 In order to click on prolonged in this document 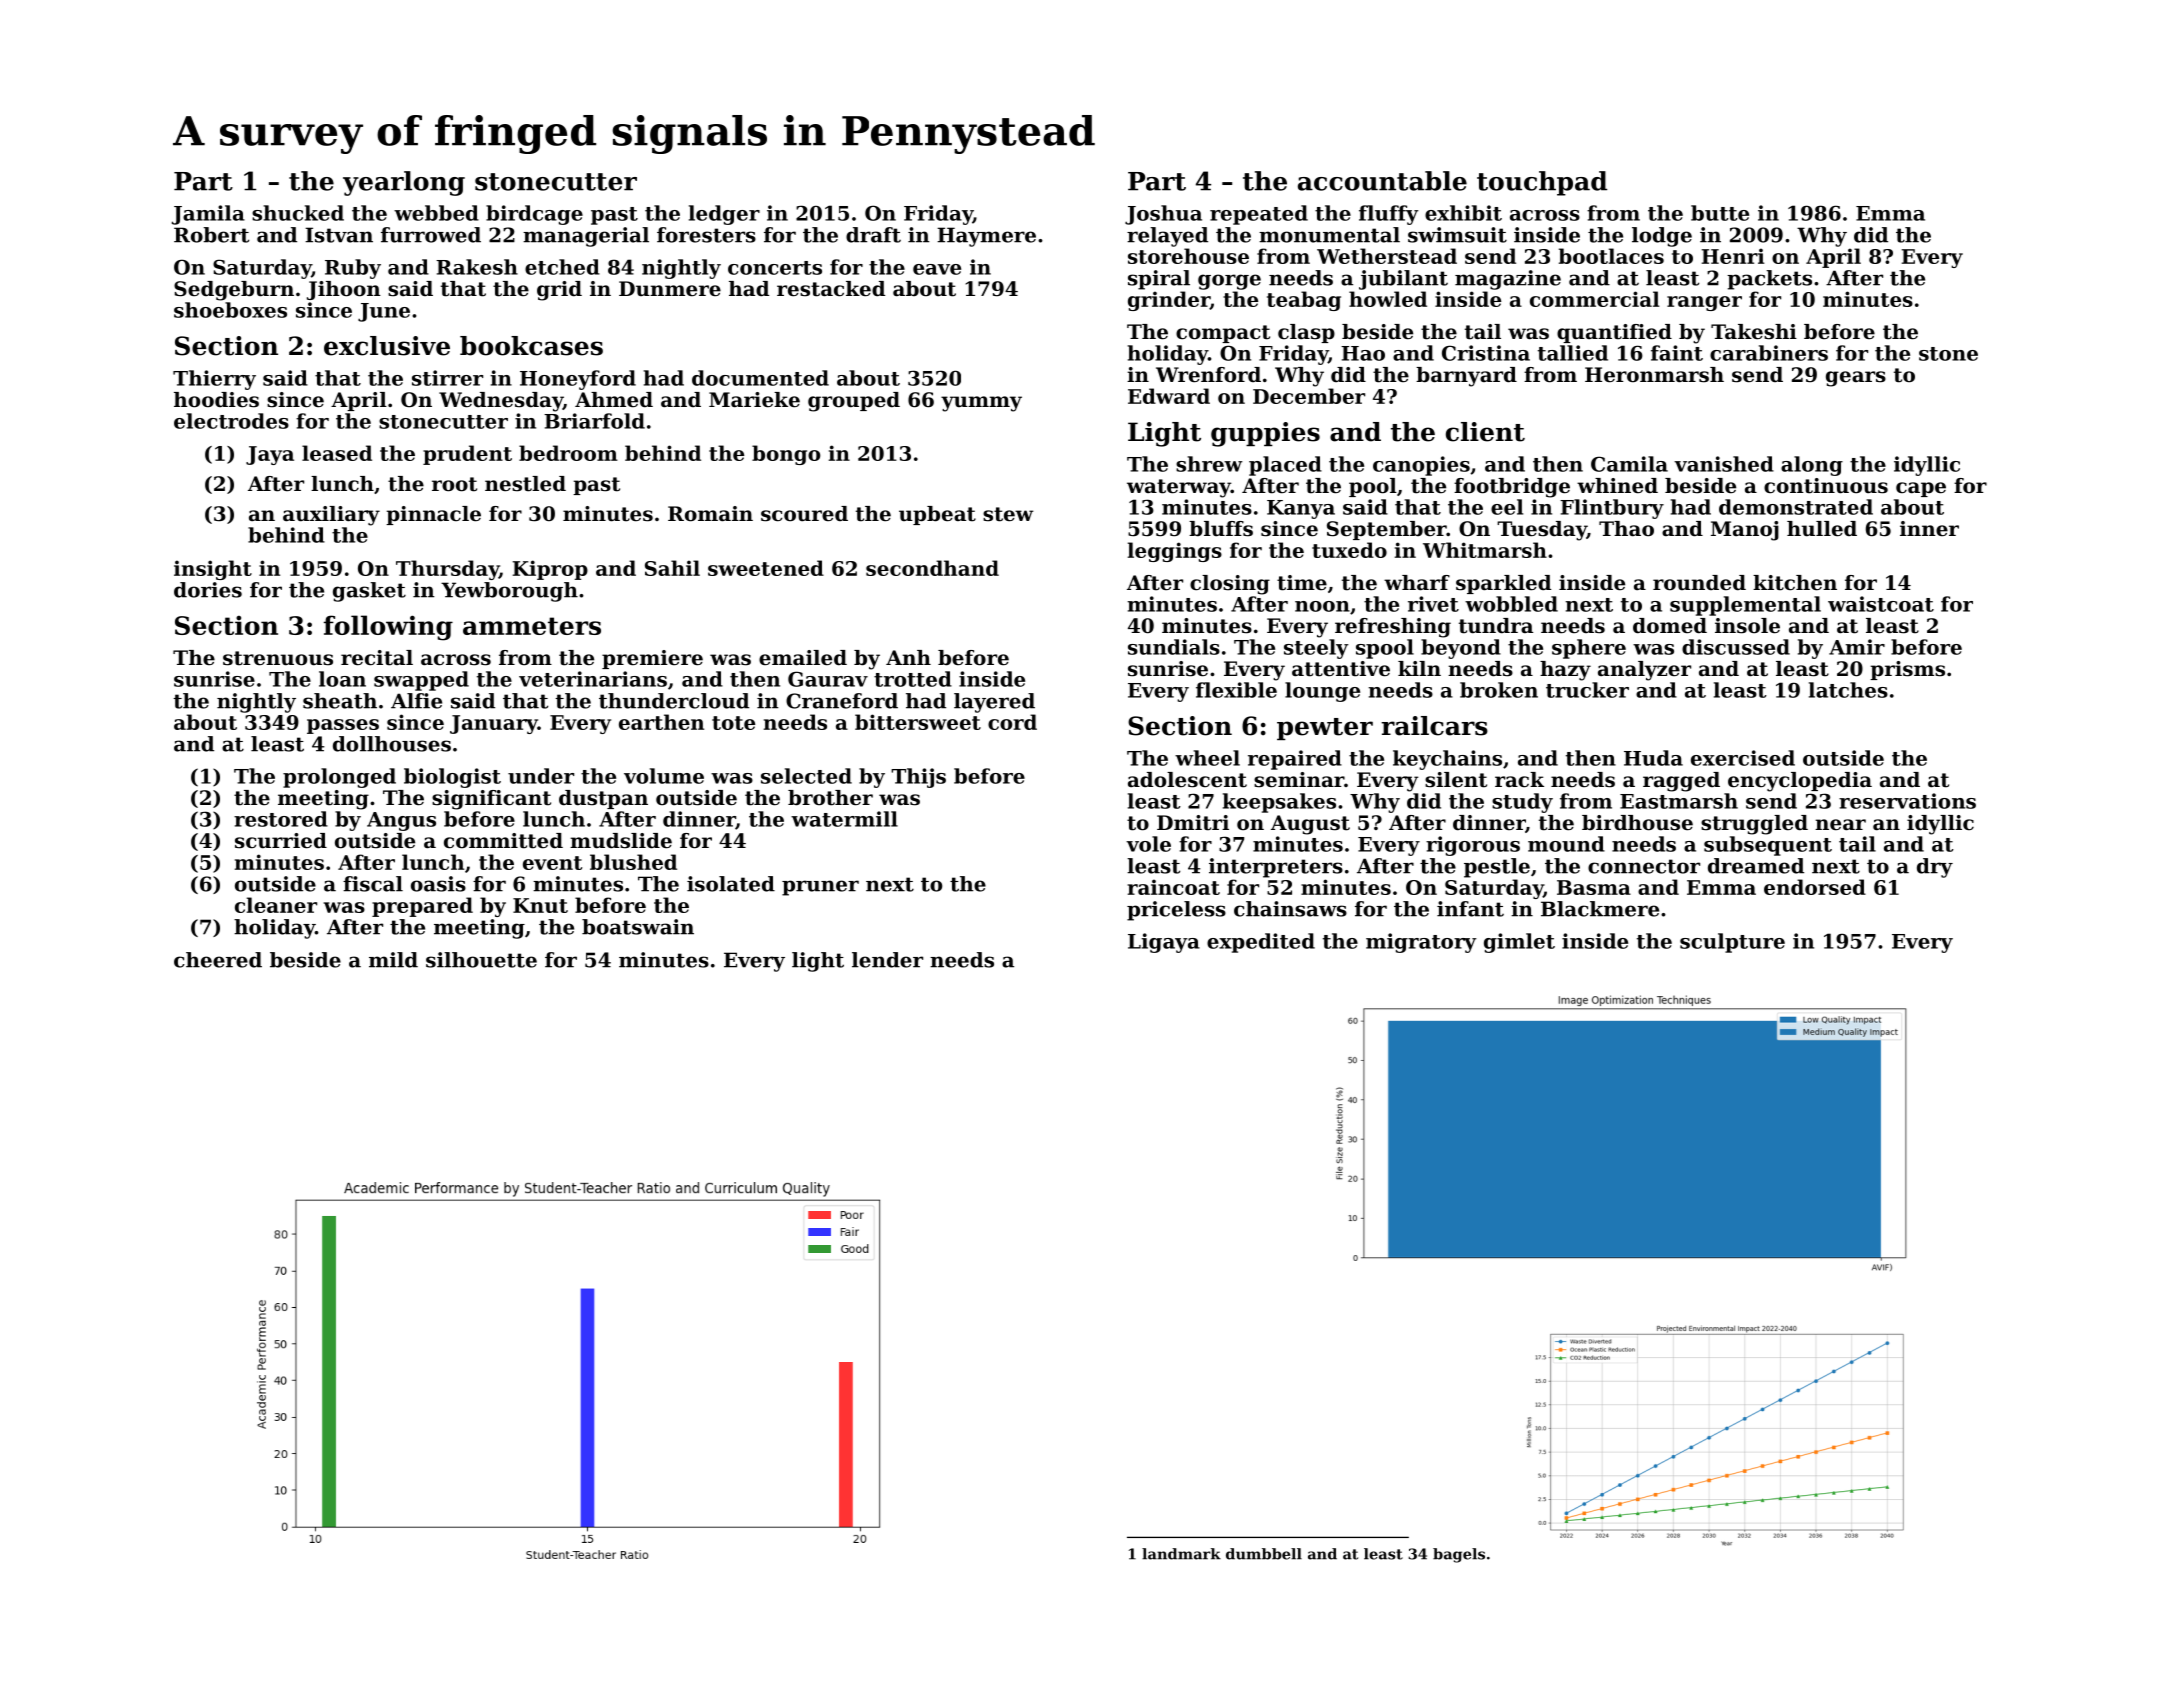, I will do `click(339, 778)`.
